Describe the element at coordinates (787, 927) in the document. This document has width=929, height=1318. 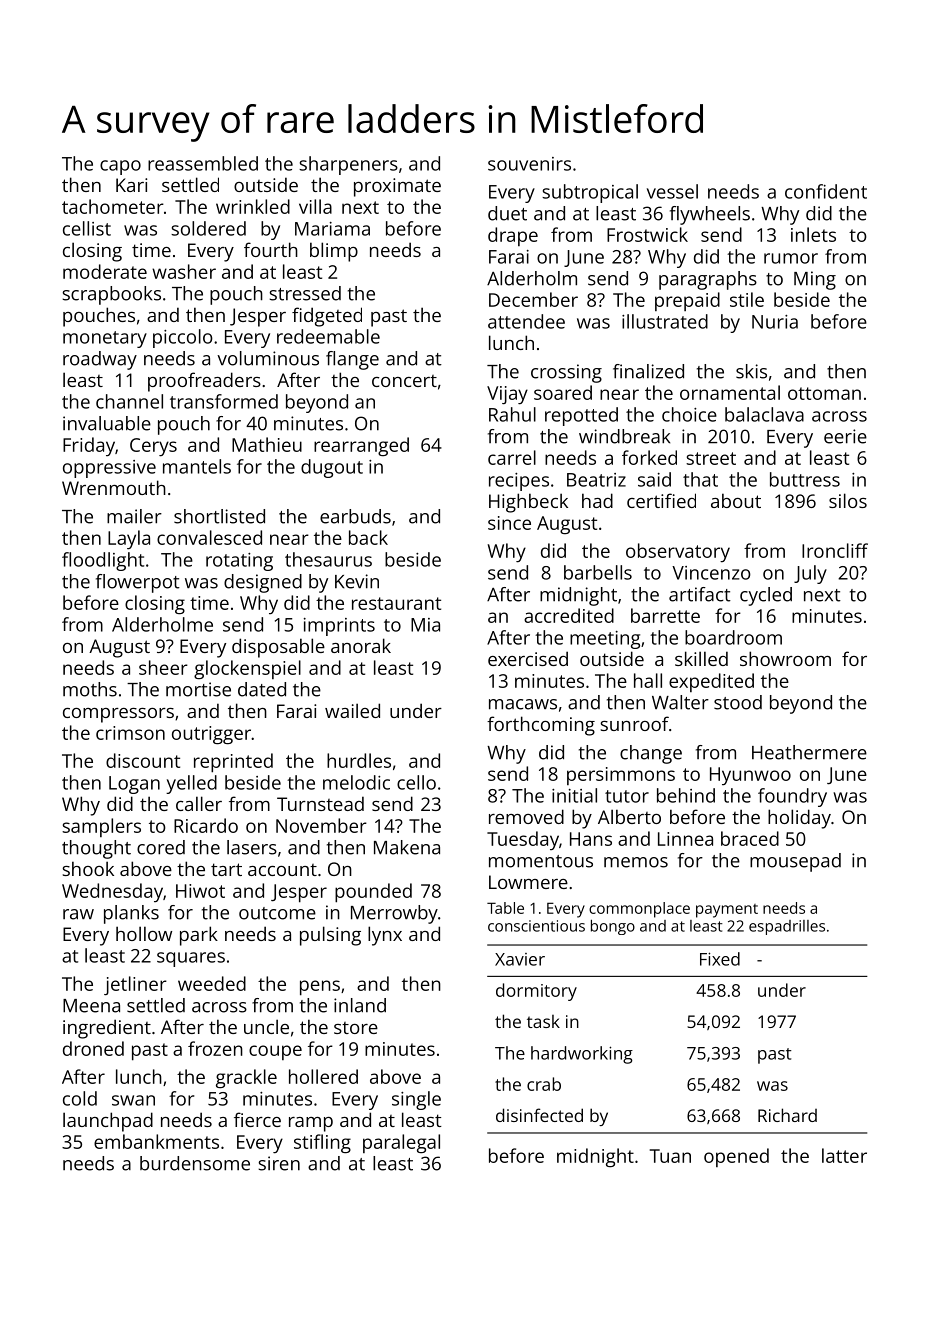
I see `espadrilles` at that location.
